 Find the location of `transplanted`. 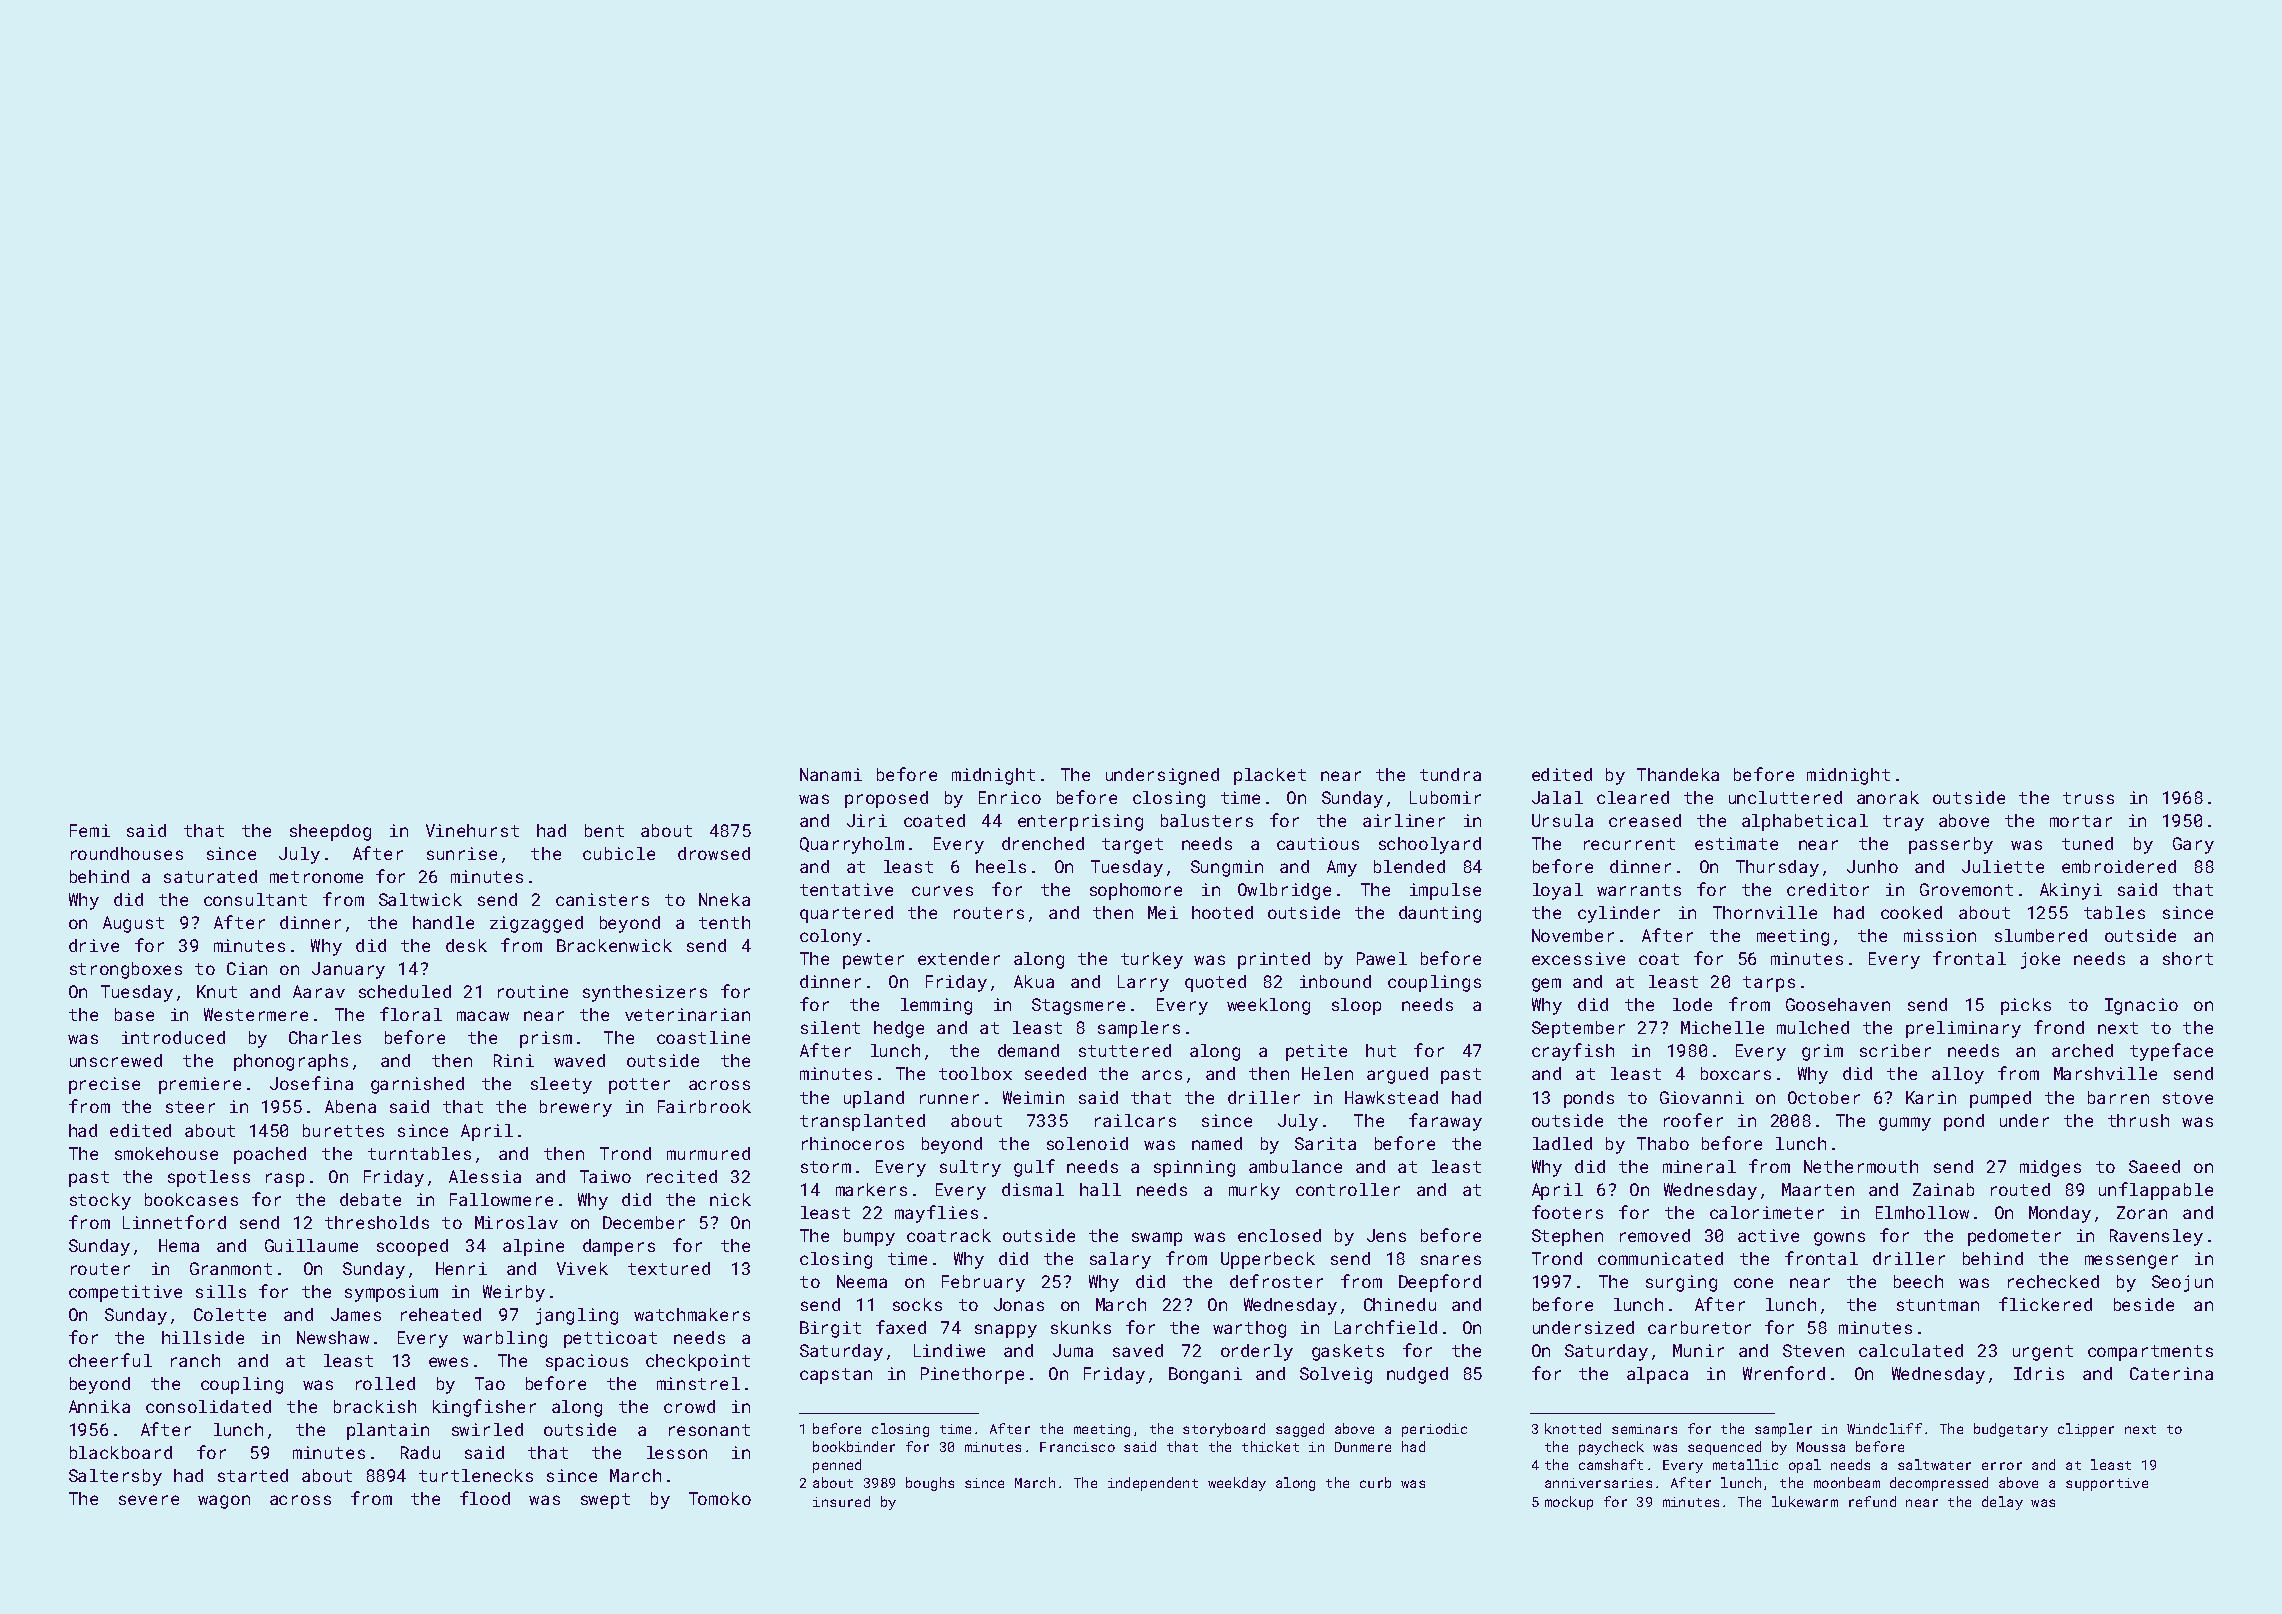

transplanted is located at coordinates (862, 1122).
